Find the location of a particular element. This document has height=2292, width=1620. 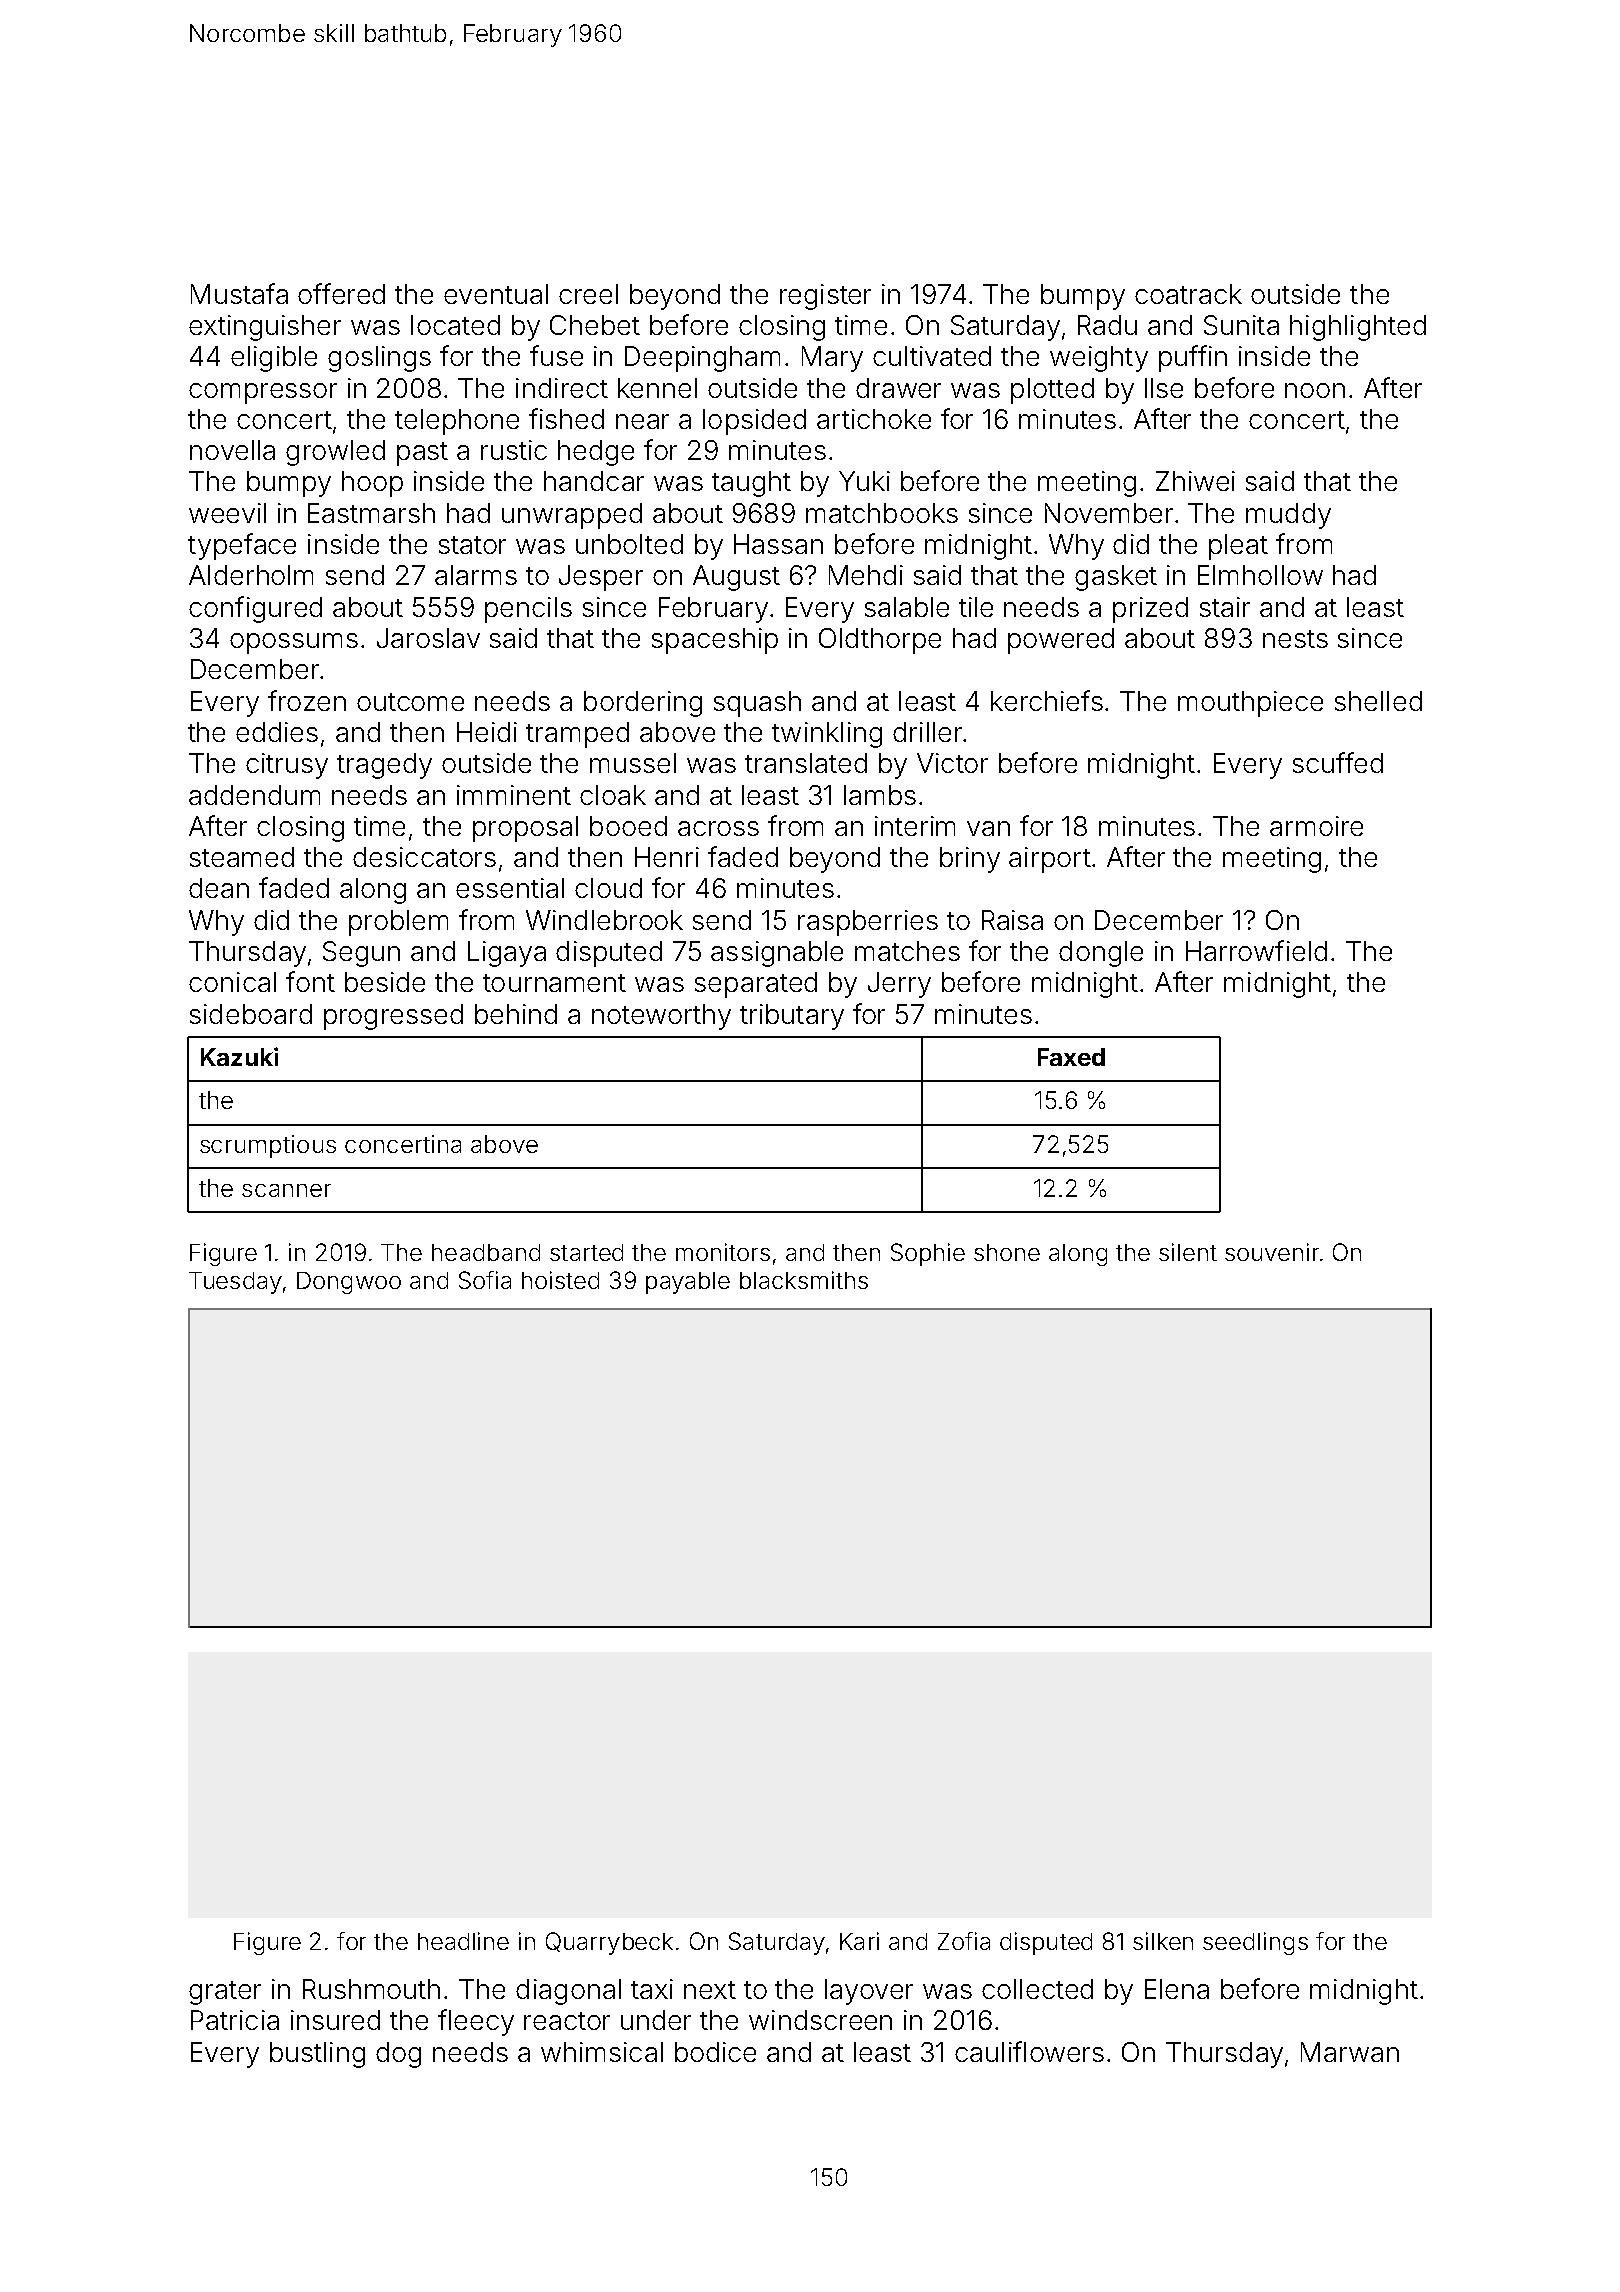

grater is located at coordinates (225, 1993).
